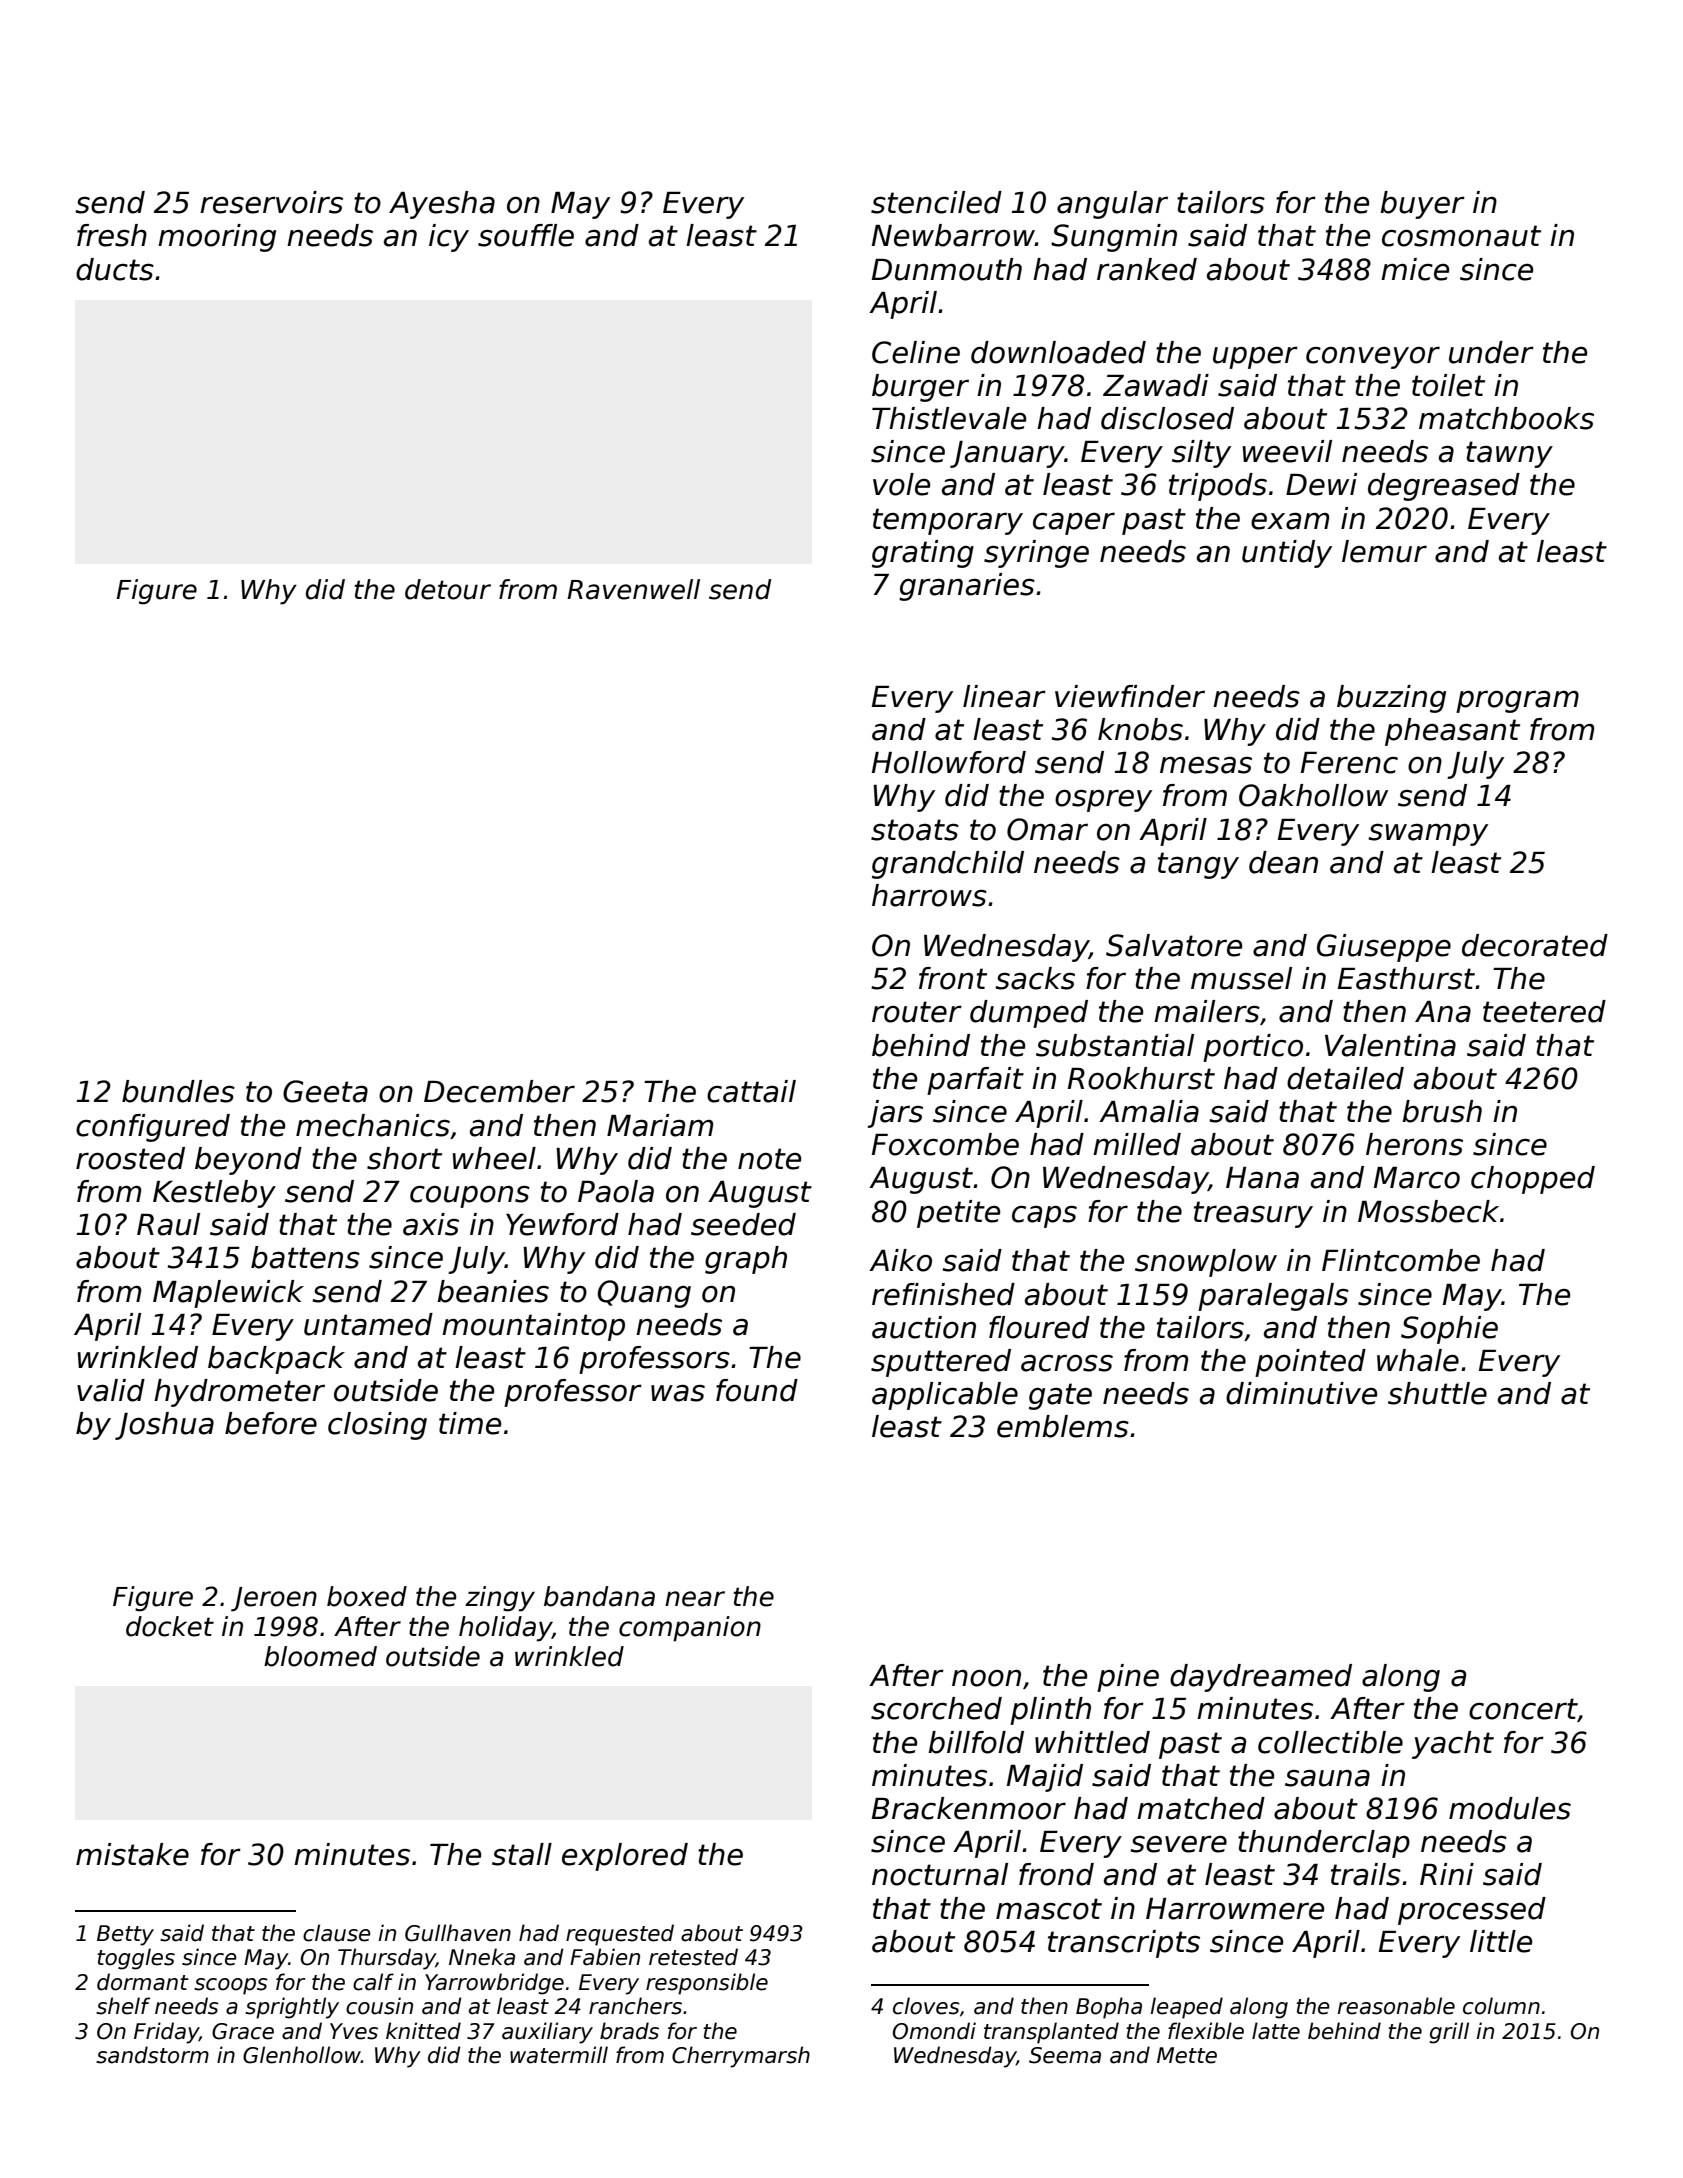 The width and height of the page is (1683, 2178). I want to click on detour, so click(448, 589).
